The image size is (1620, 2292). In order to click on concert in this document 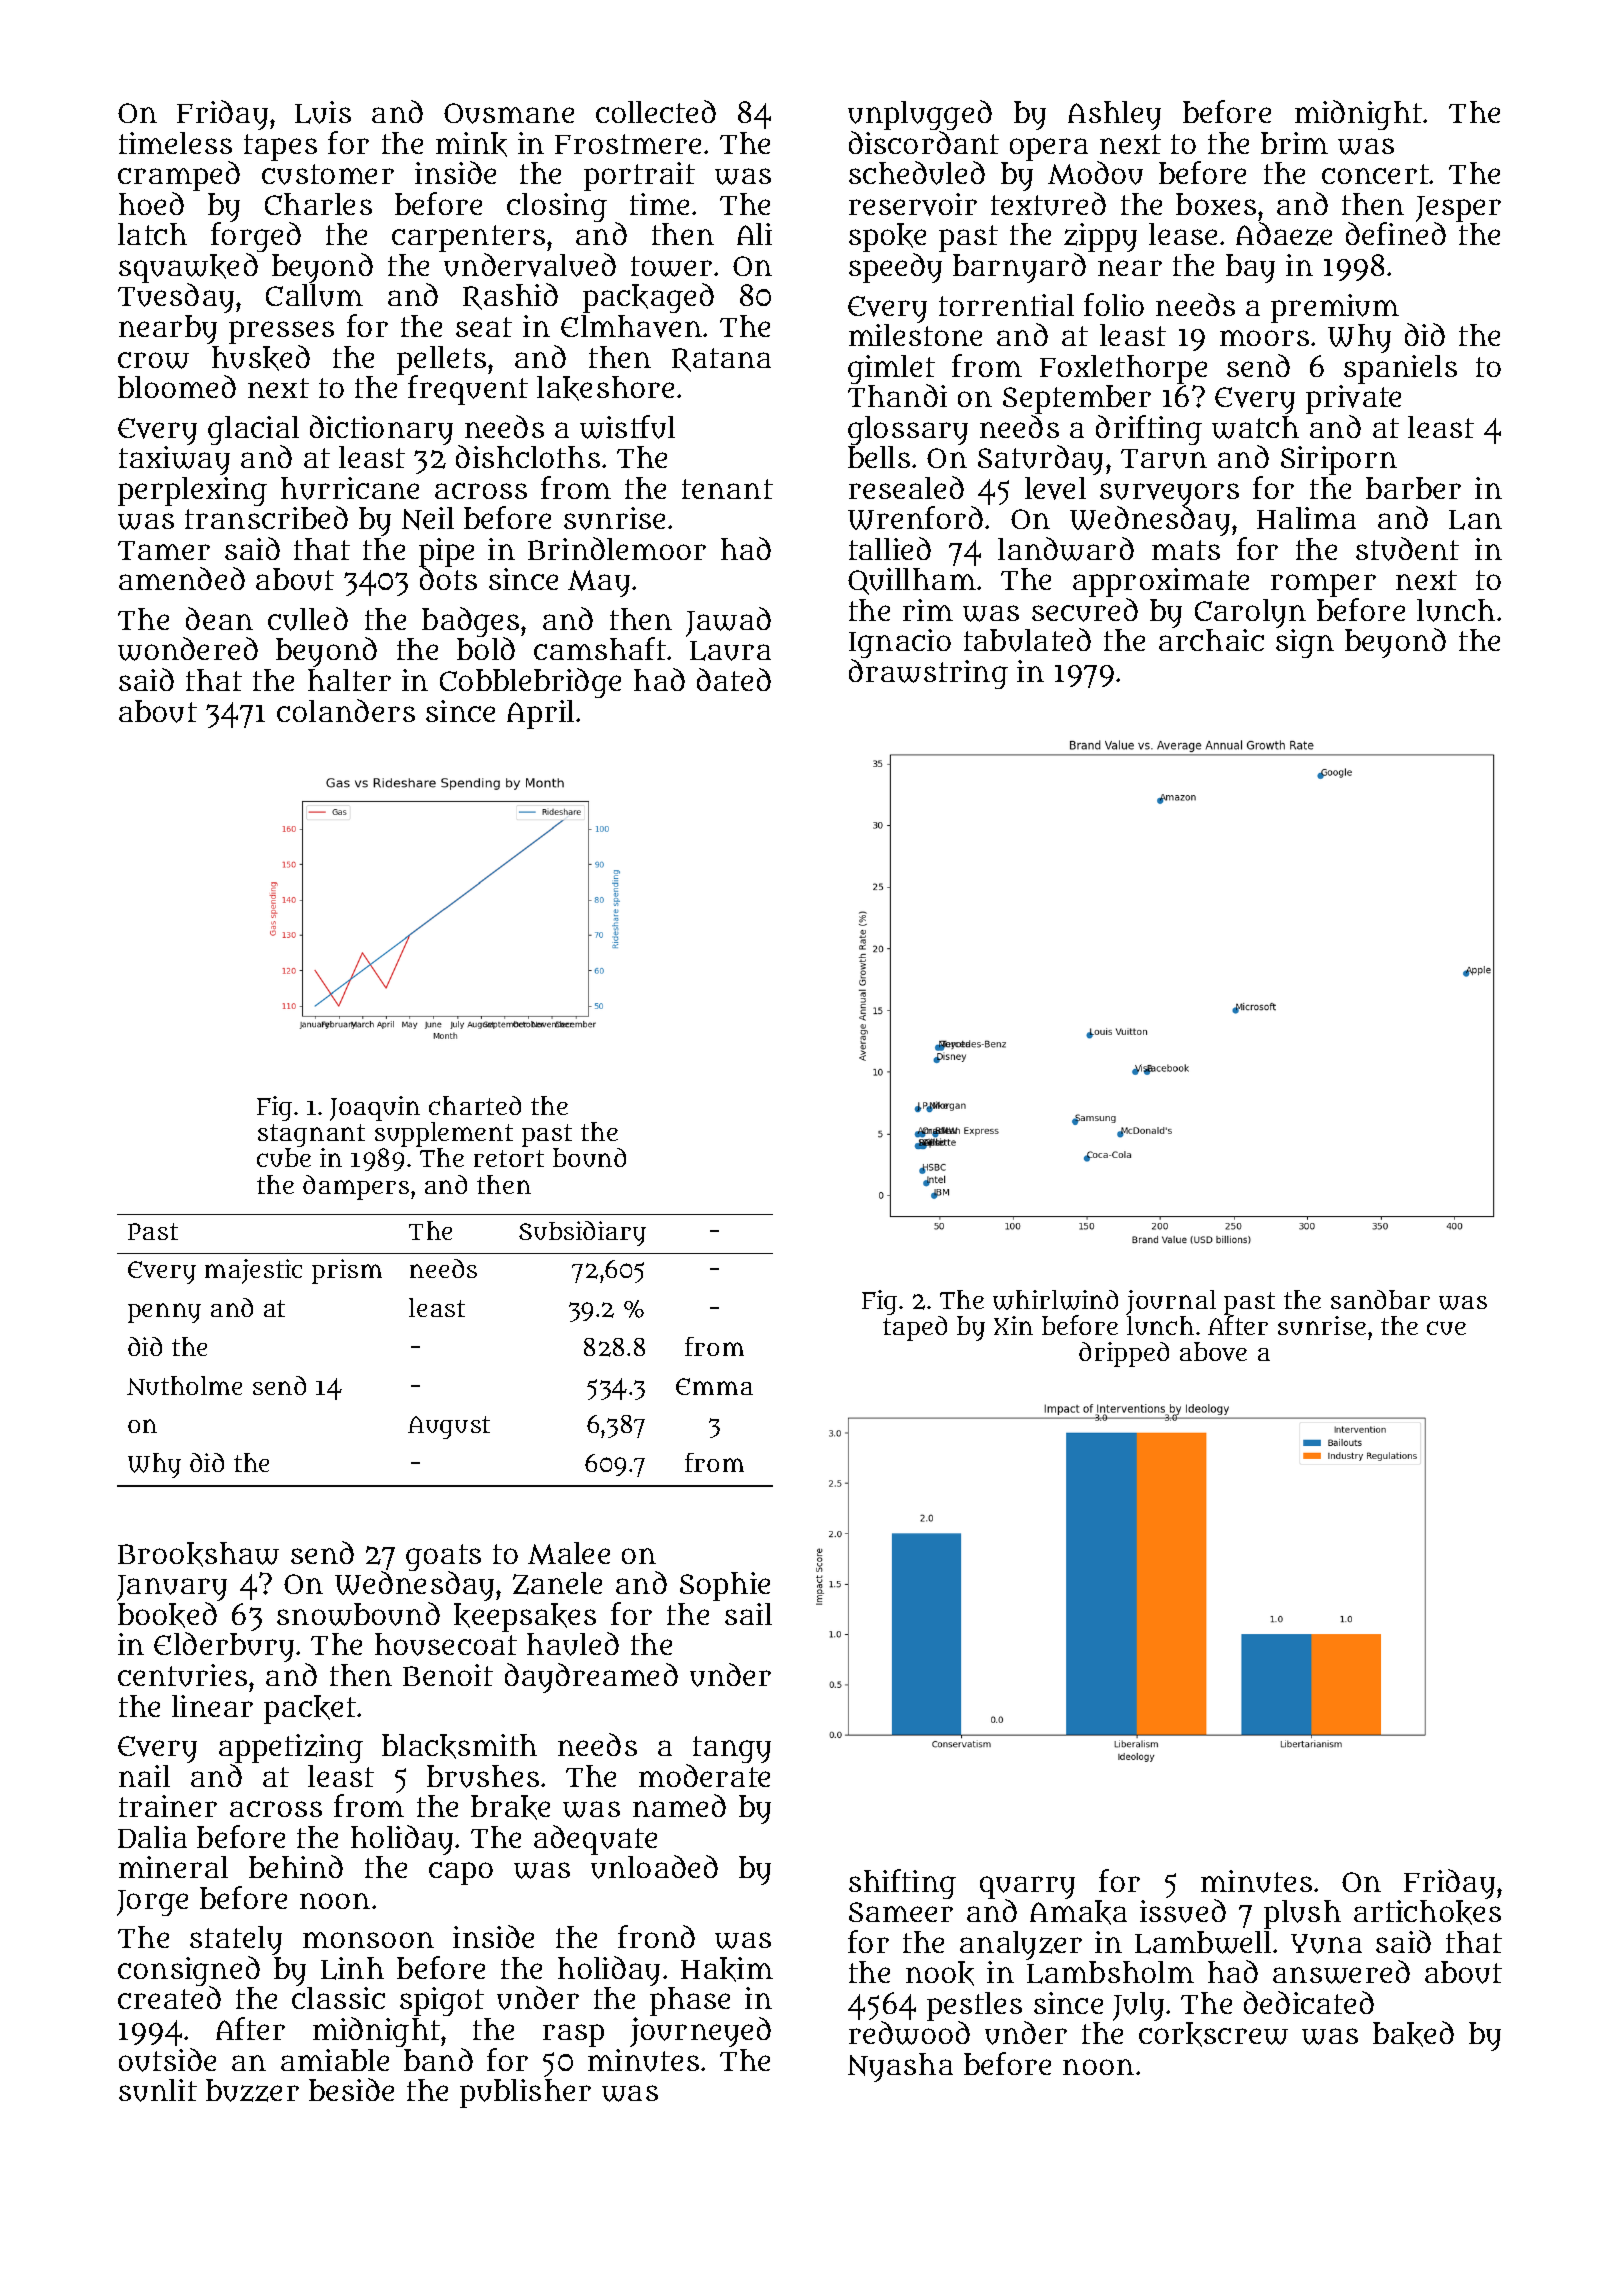, I will do `click(1375, 174)`.
